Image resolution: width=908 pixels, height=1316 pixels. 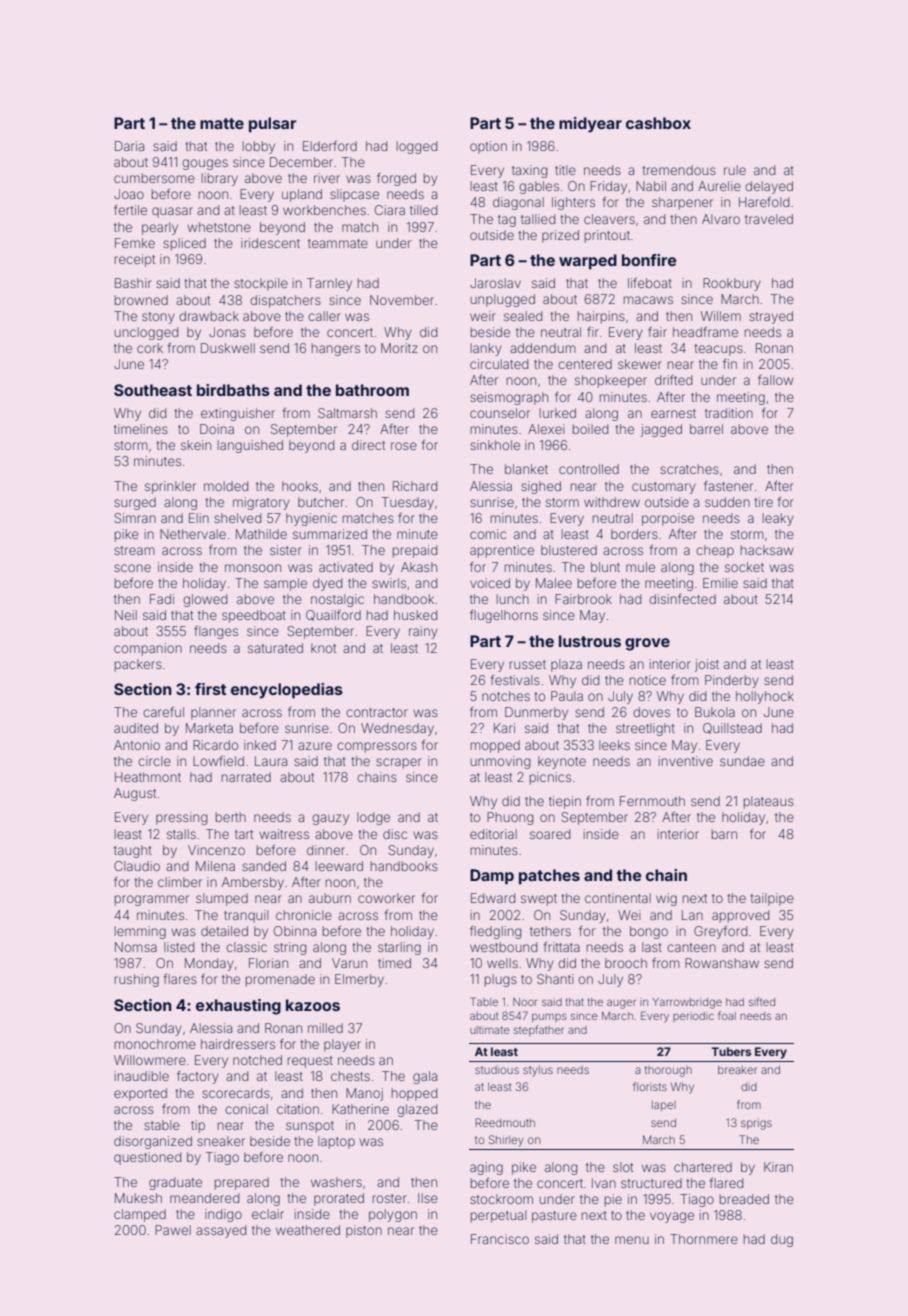 I want to click on Richard, so click(x=415, y=486).
